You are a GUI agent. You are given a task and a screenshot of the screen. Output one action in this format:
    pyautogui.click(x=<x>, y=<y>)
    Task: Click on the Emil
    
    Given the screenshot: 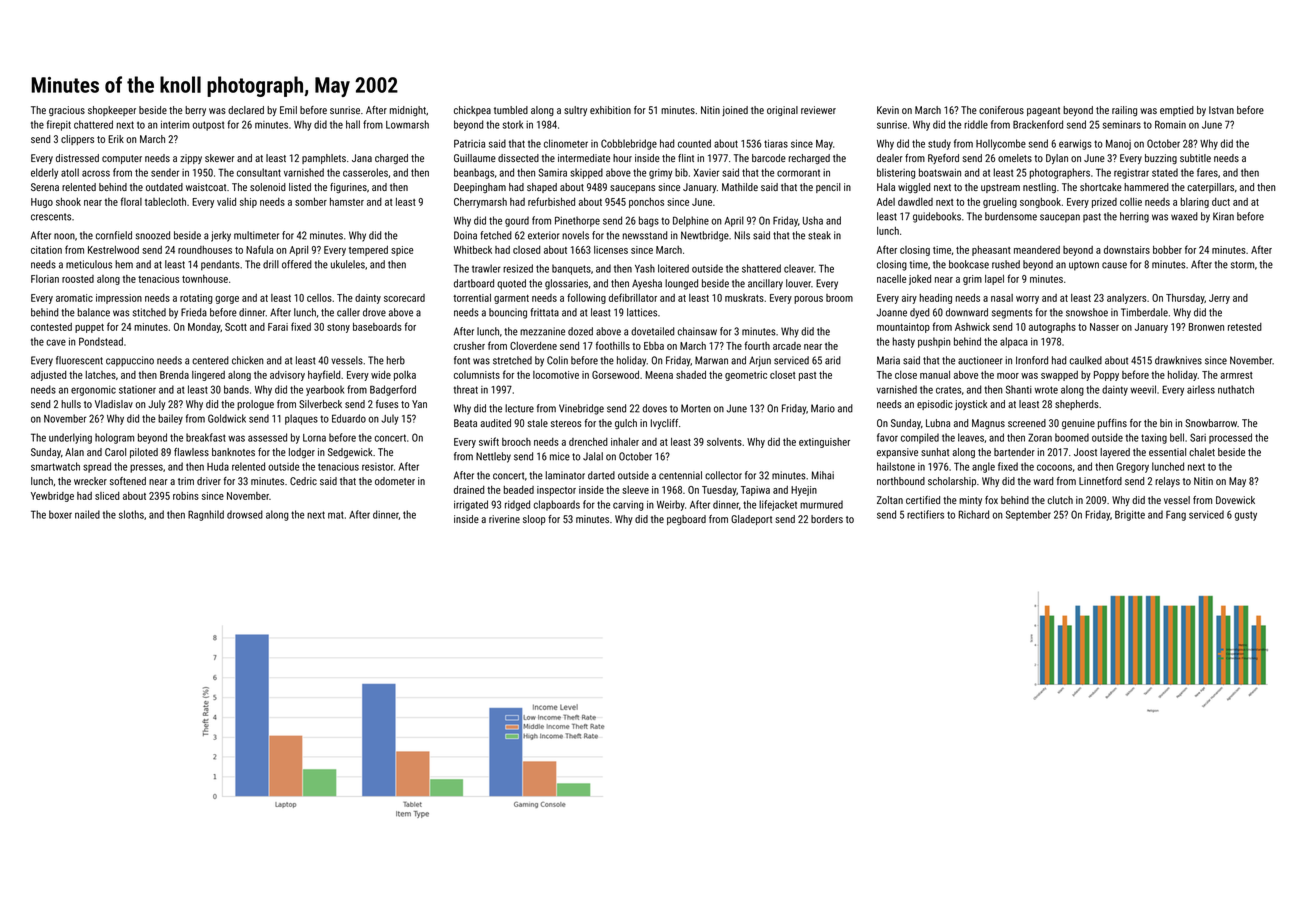 What is the action you would take?
    pyautogui.click(x=288, y=110)
